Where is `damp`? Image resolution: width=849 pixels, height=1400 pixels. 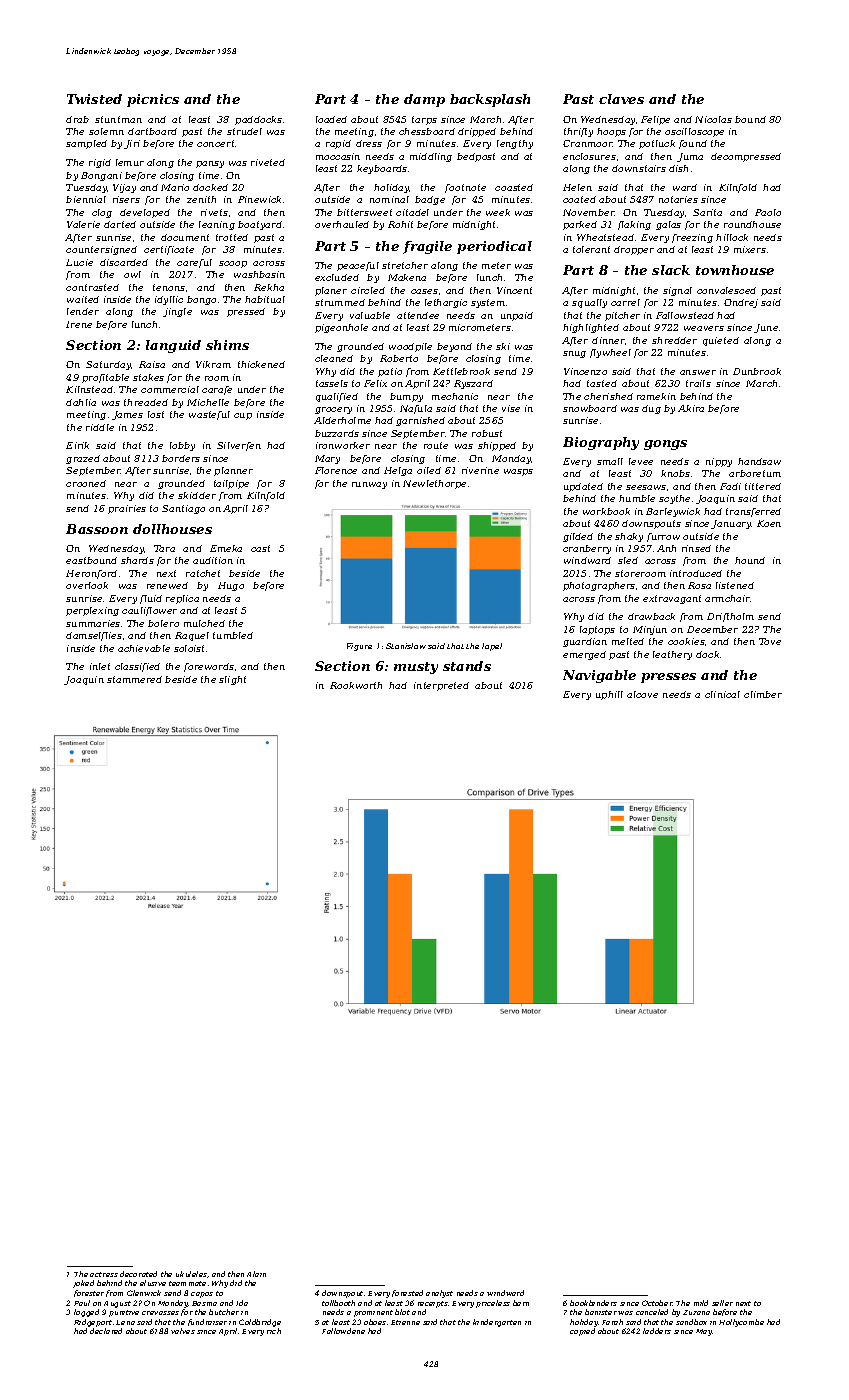 damp is located at coordinates (424, 100).
